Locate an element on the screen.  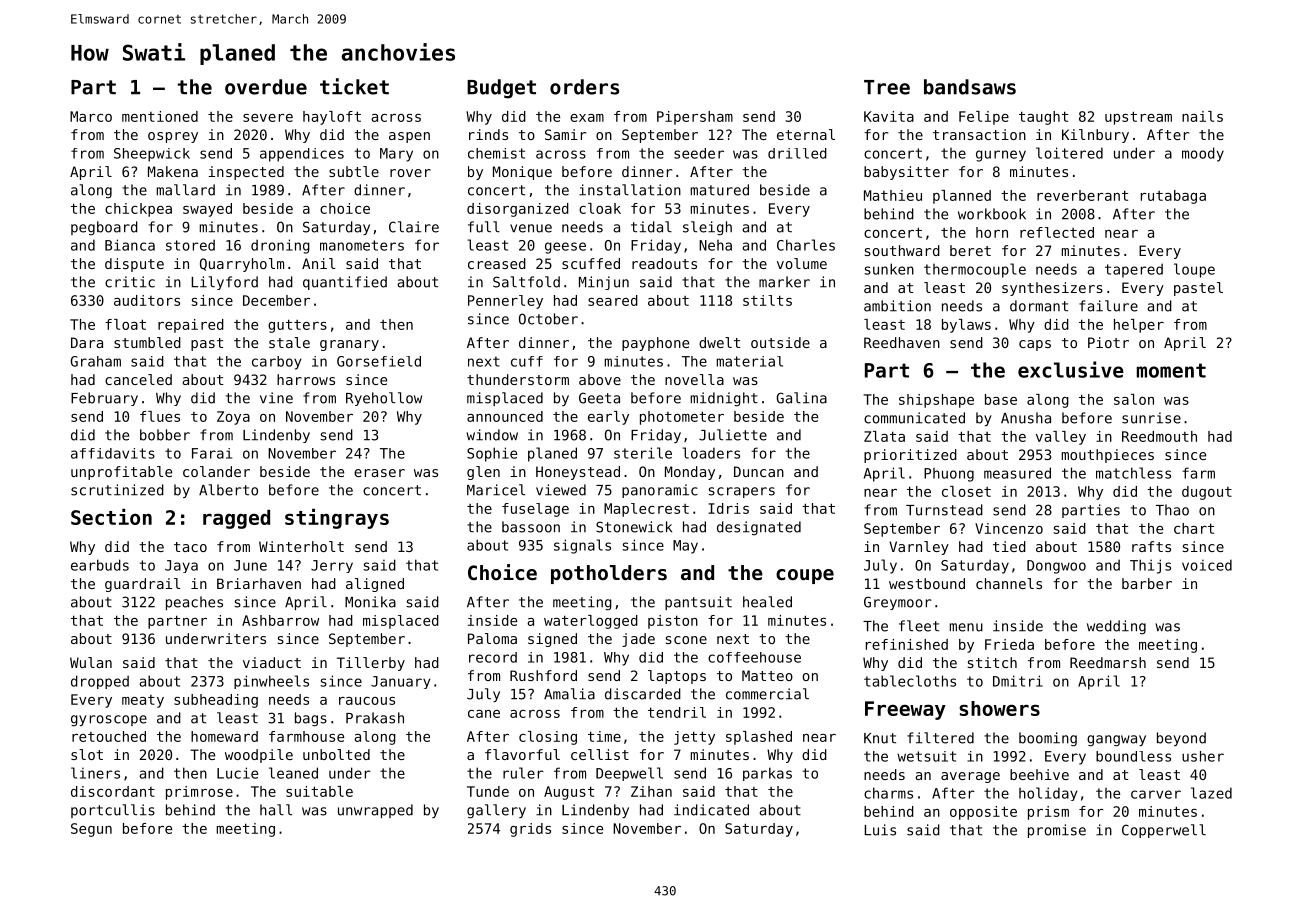
Charles is located at coordinates (806, 245).
